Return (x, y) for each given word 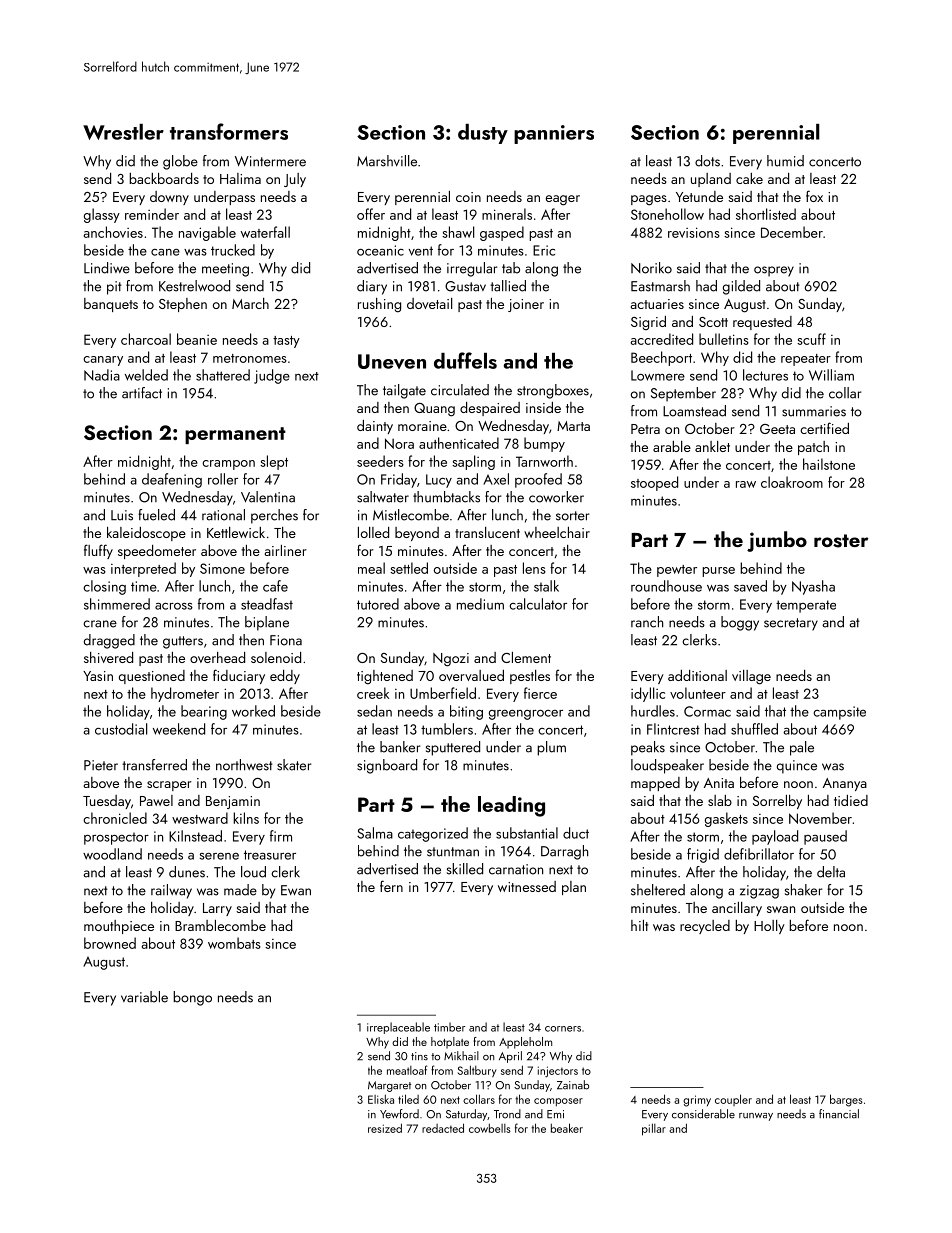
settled (409, 568)
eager (563, 200)
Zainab (573, 1085)
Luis (122, 515)
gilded (741, 287)
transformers (229, 131)
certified (824, 428)
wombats (234, 943)
